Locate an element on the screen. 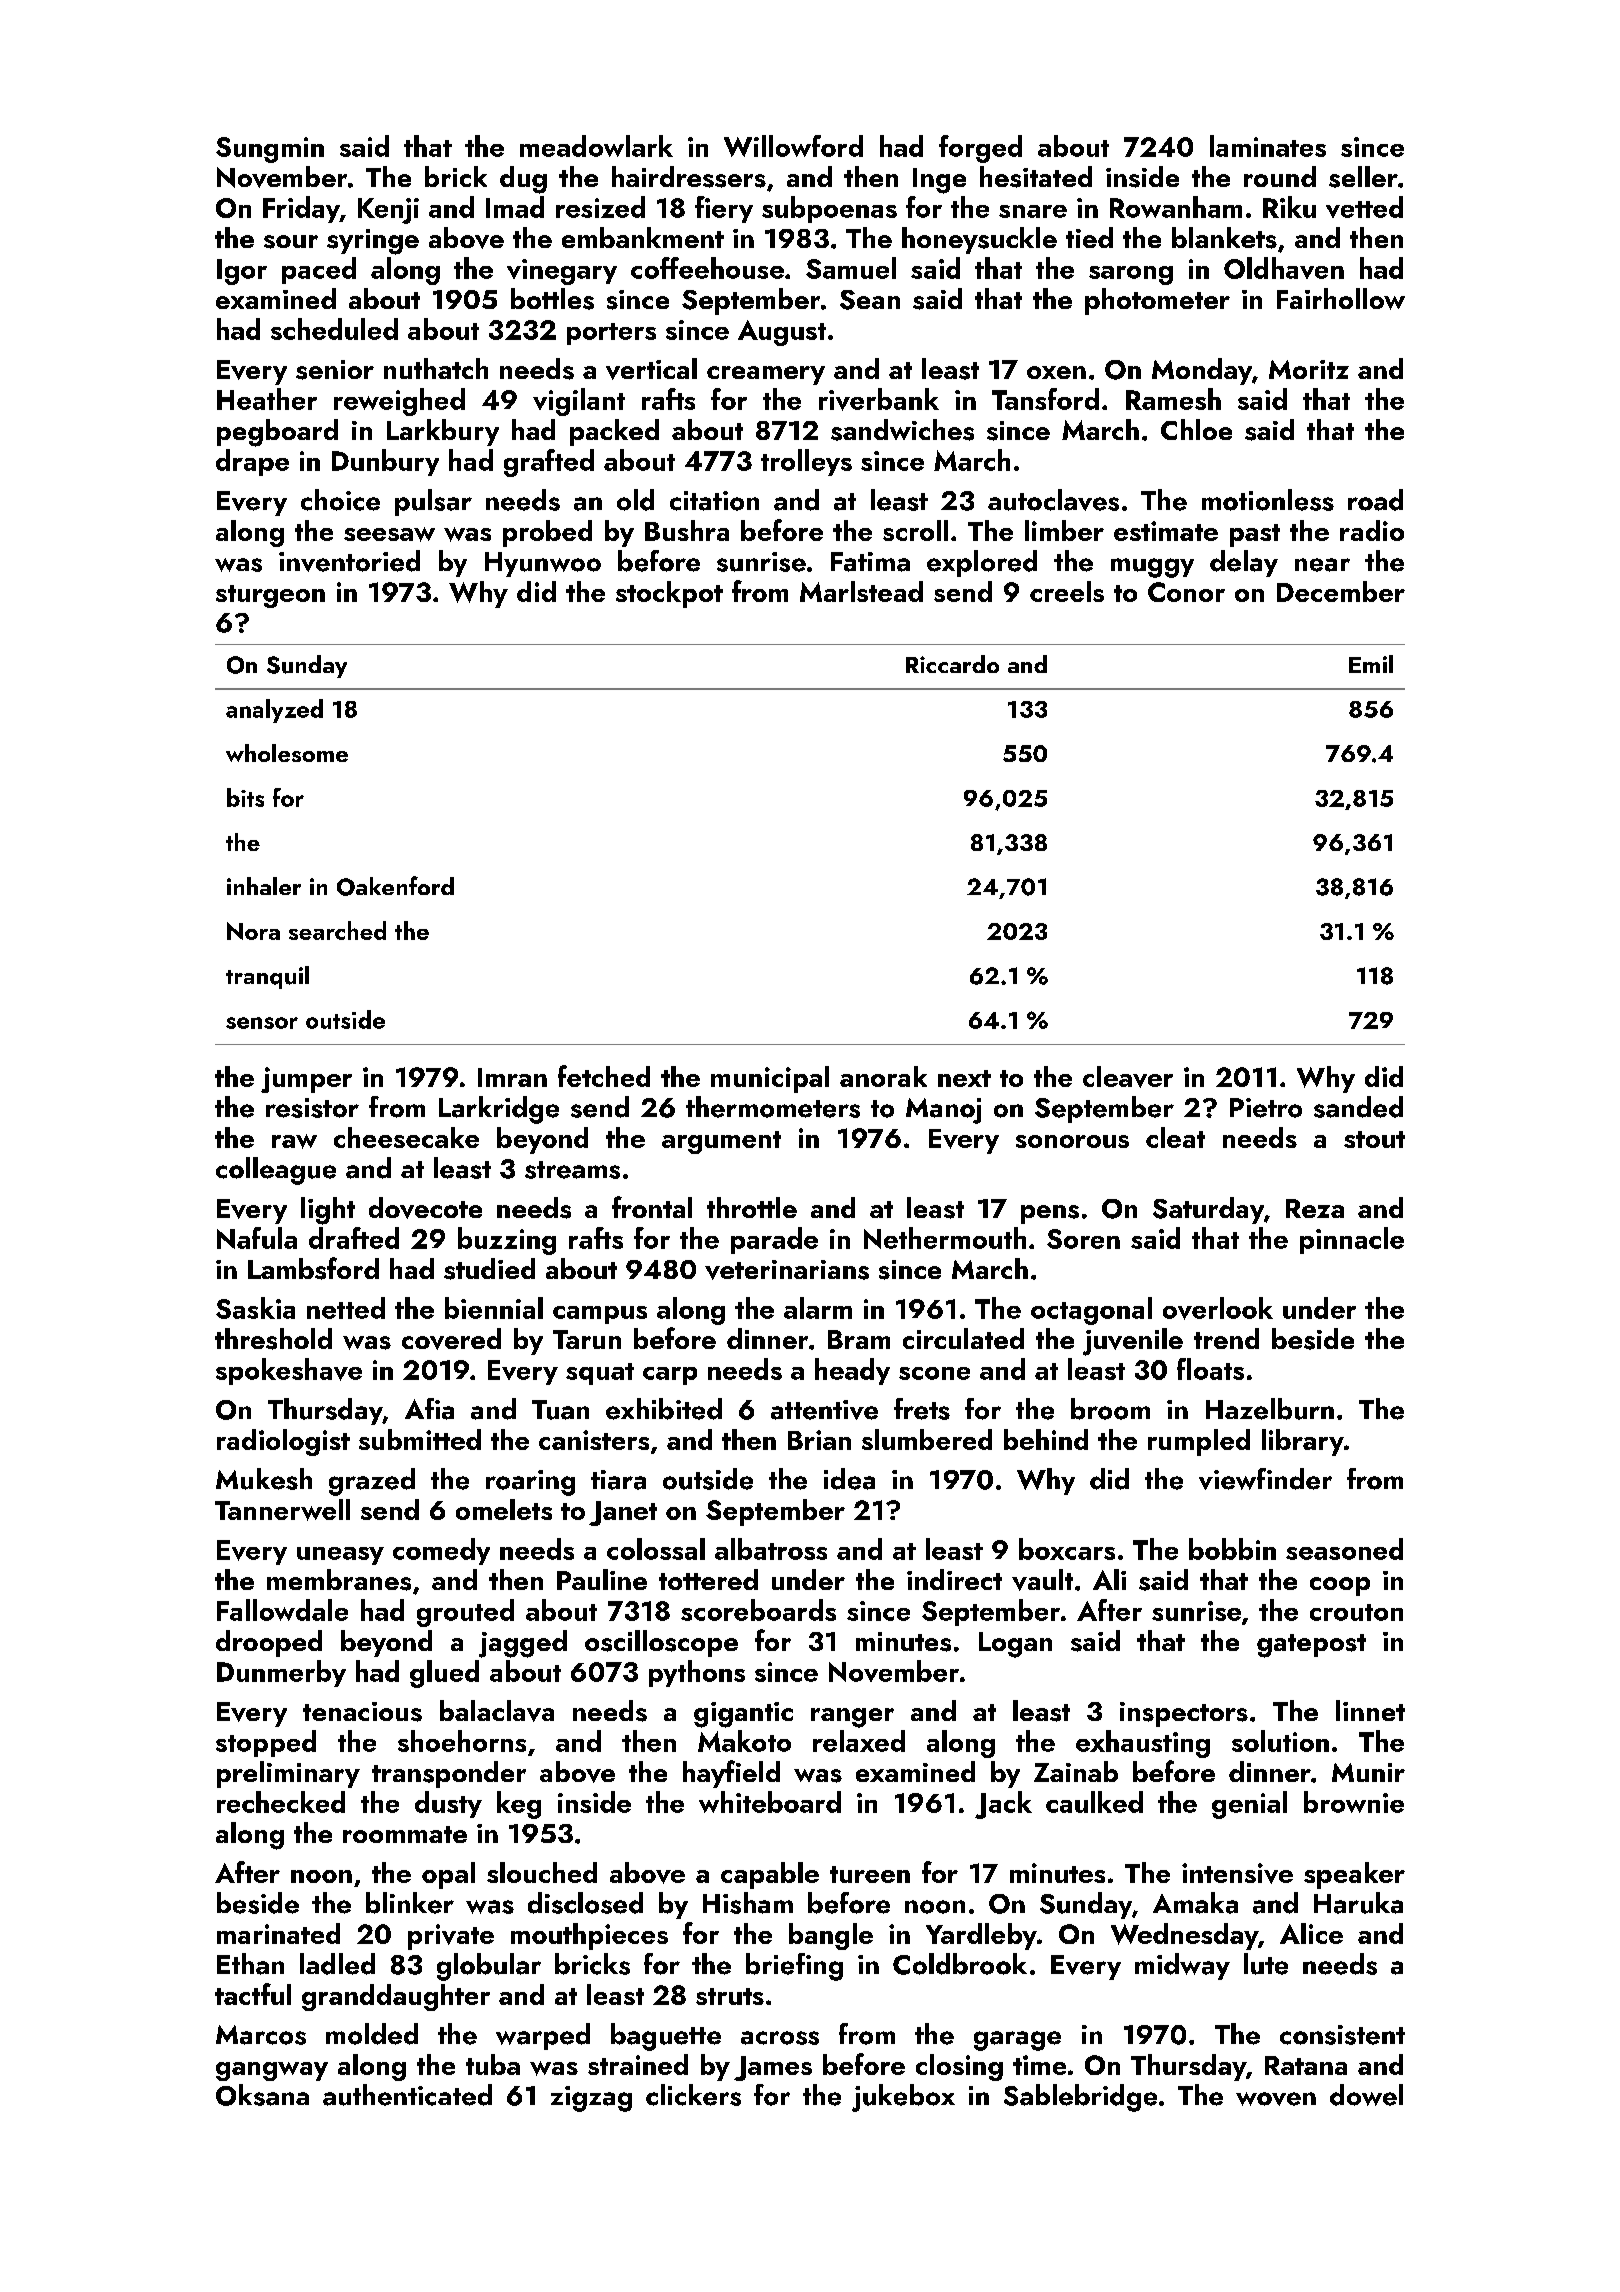  throttle is located at coordinates (752, 1207).
